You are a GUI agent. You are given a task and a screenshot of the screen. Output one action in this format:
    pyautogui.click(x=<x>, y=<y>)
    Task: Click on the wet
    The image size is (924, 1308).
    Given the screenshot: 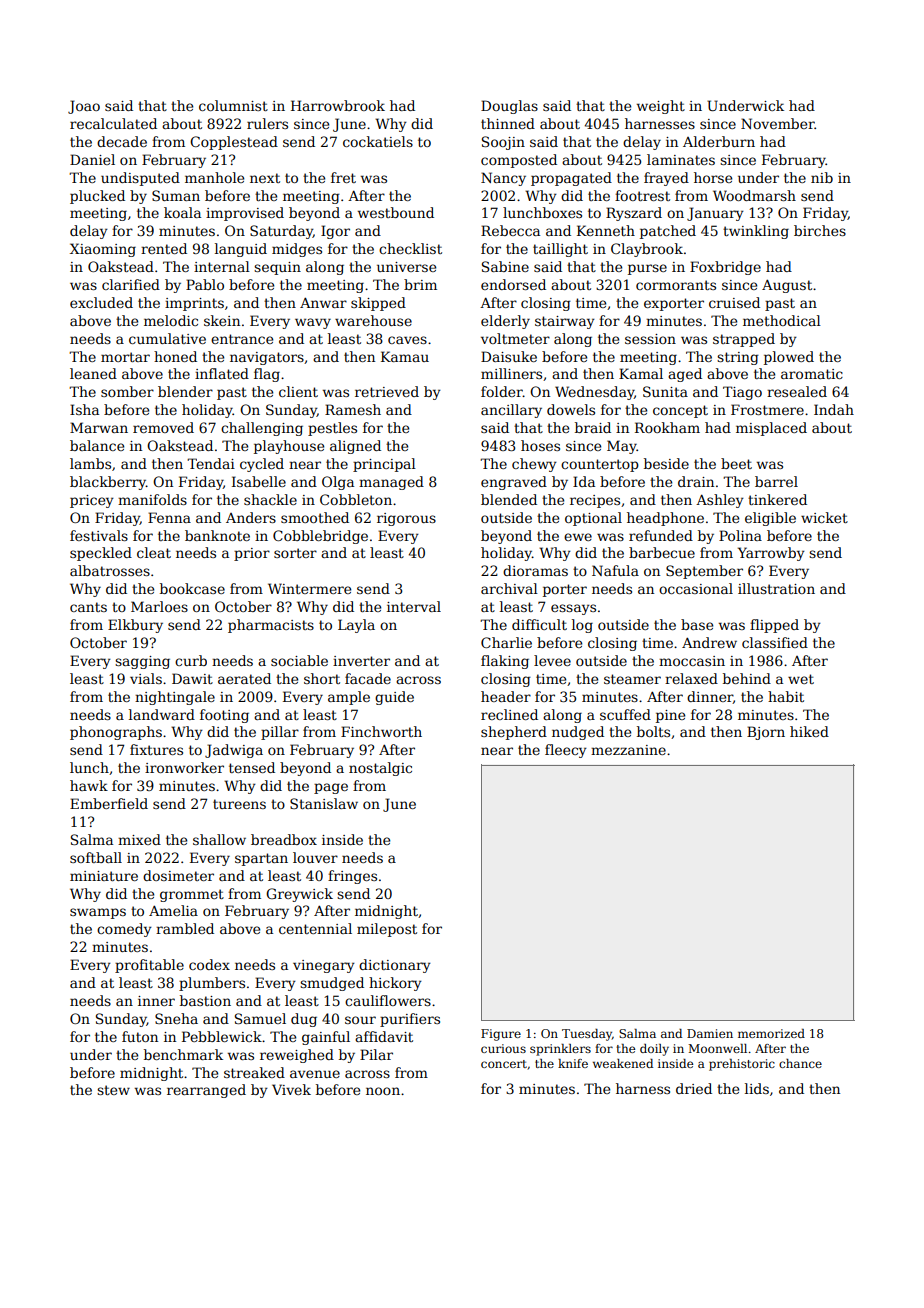 What is the action you would take?
    pyautogui.click(x=801, y=679)
